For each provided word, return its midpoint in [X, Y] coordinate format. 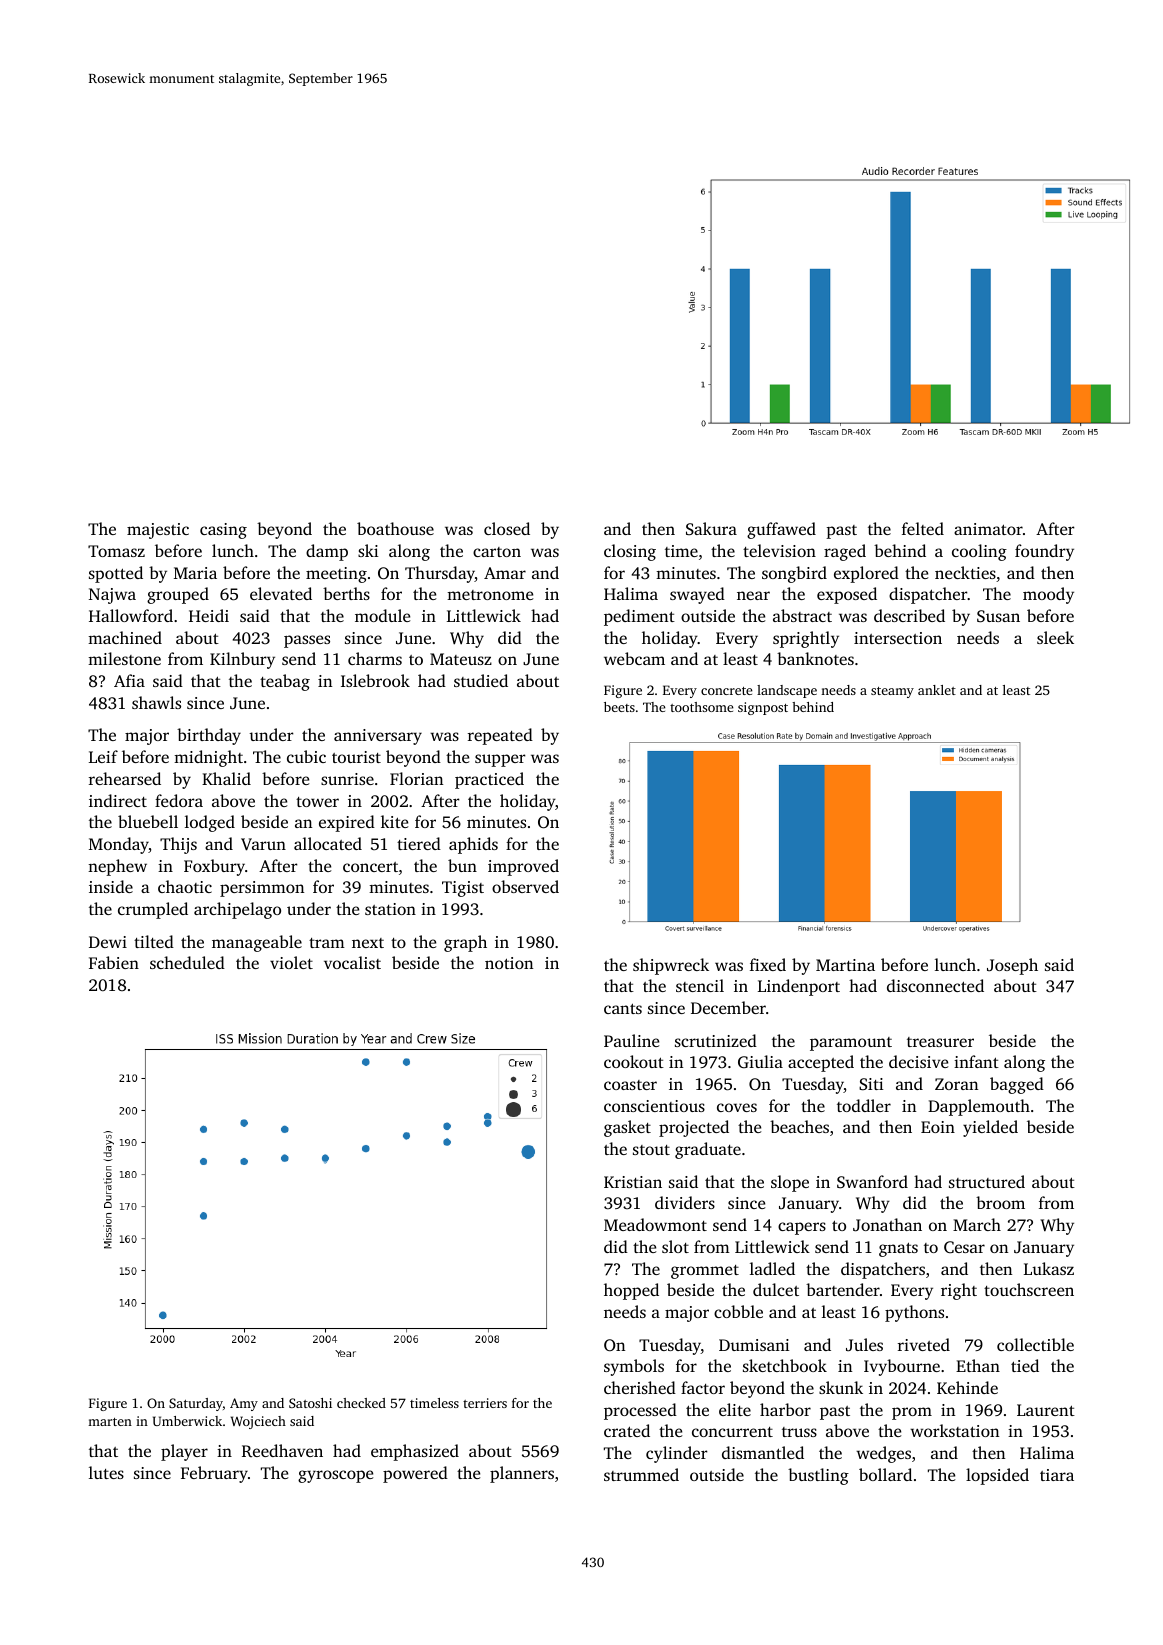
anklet [937, 690]
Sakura [711, 528]
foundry [1044, 552]
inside [111, 886]
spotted [116, 574]
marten [110, 1422]
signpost [763, 708]
